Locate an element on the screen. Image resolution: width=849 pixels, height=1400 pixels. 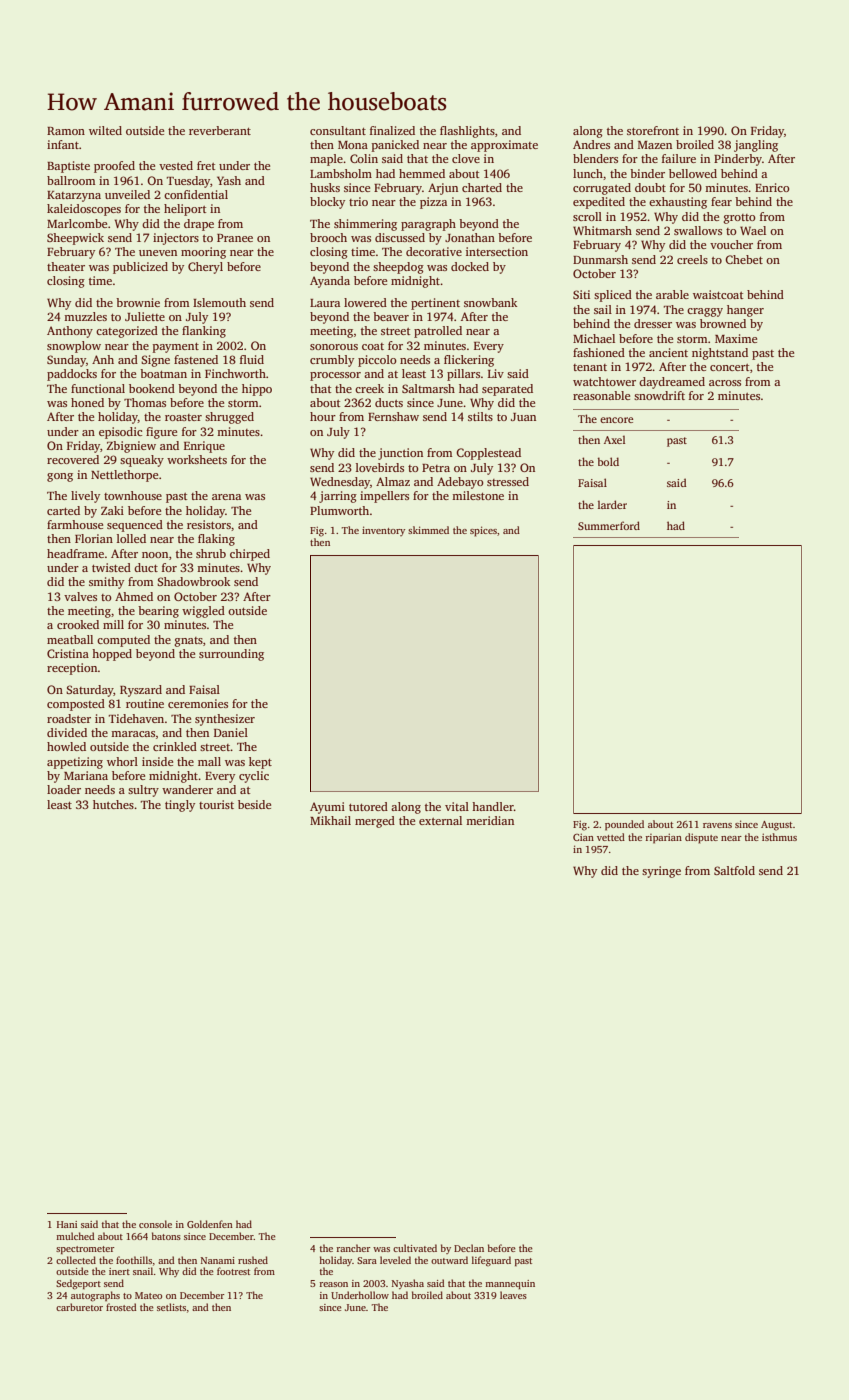
proofed is located at coordinates (114, 167).
